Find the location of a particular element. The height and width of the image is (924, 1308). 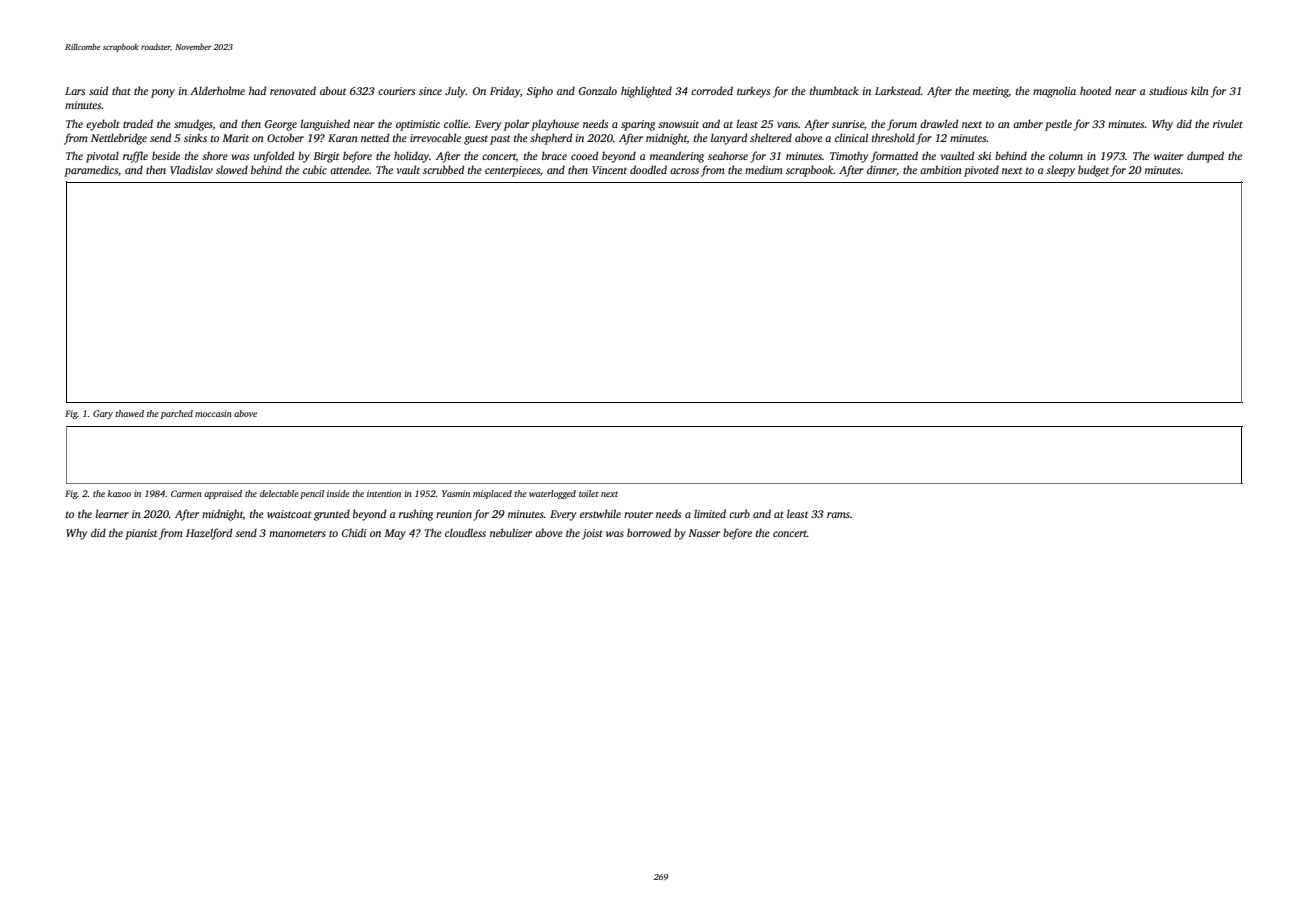

thawed is located at coordinates (129, 413).
